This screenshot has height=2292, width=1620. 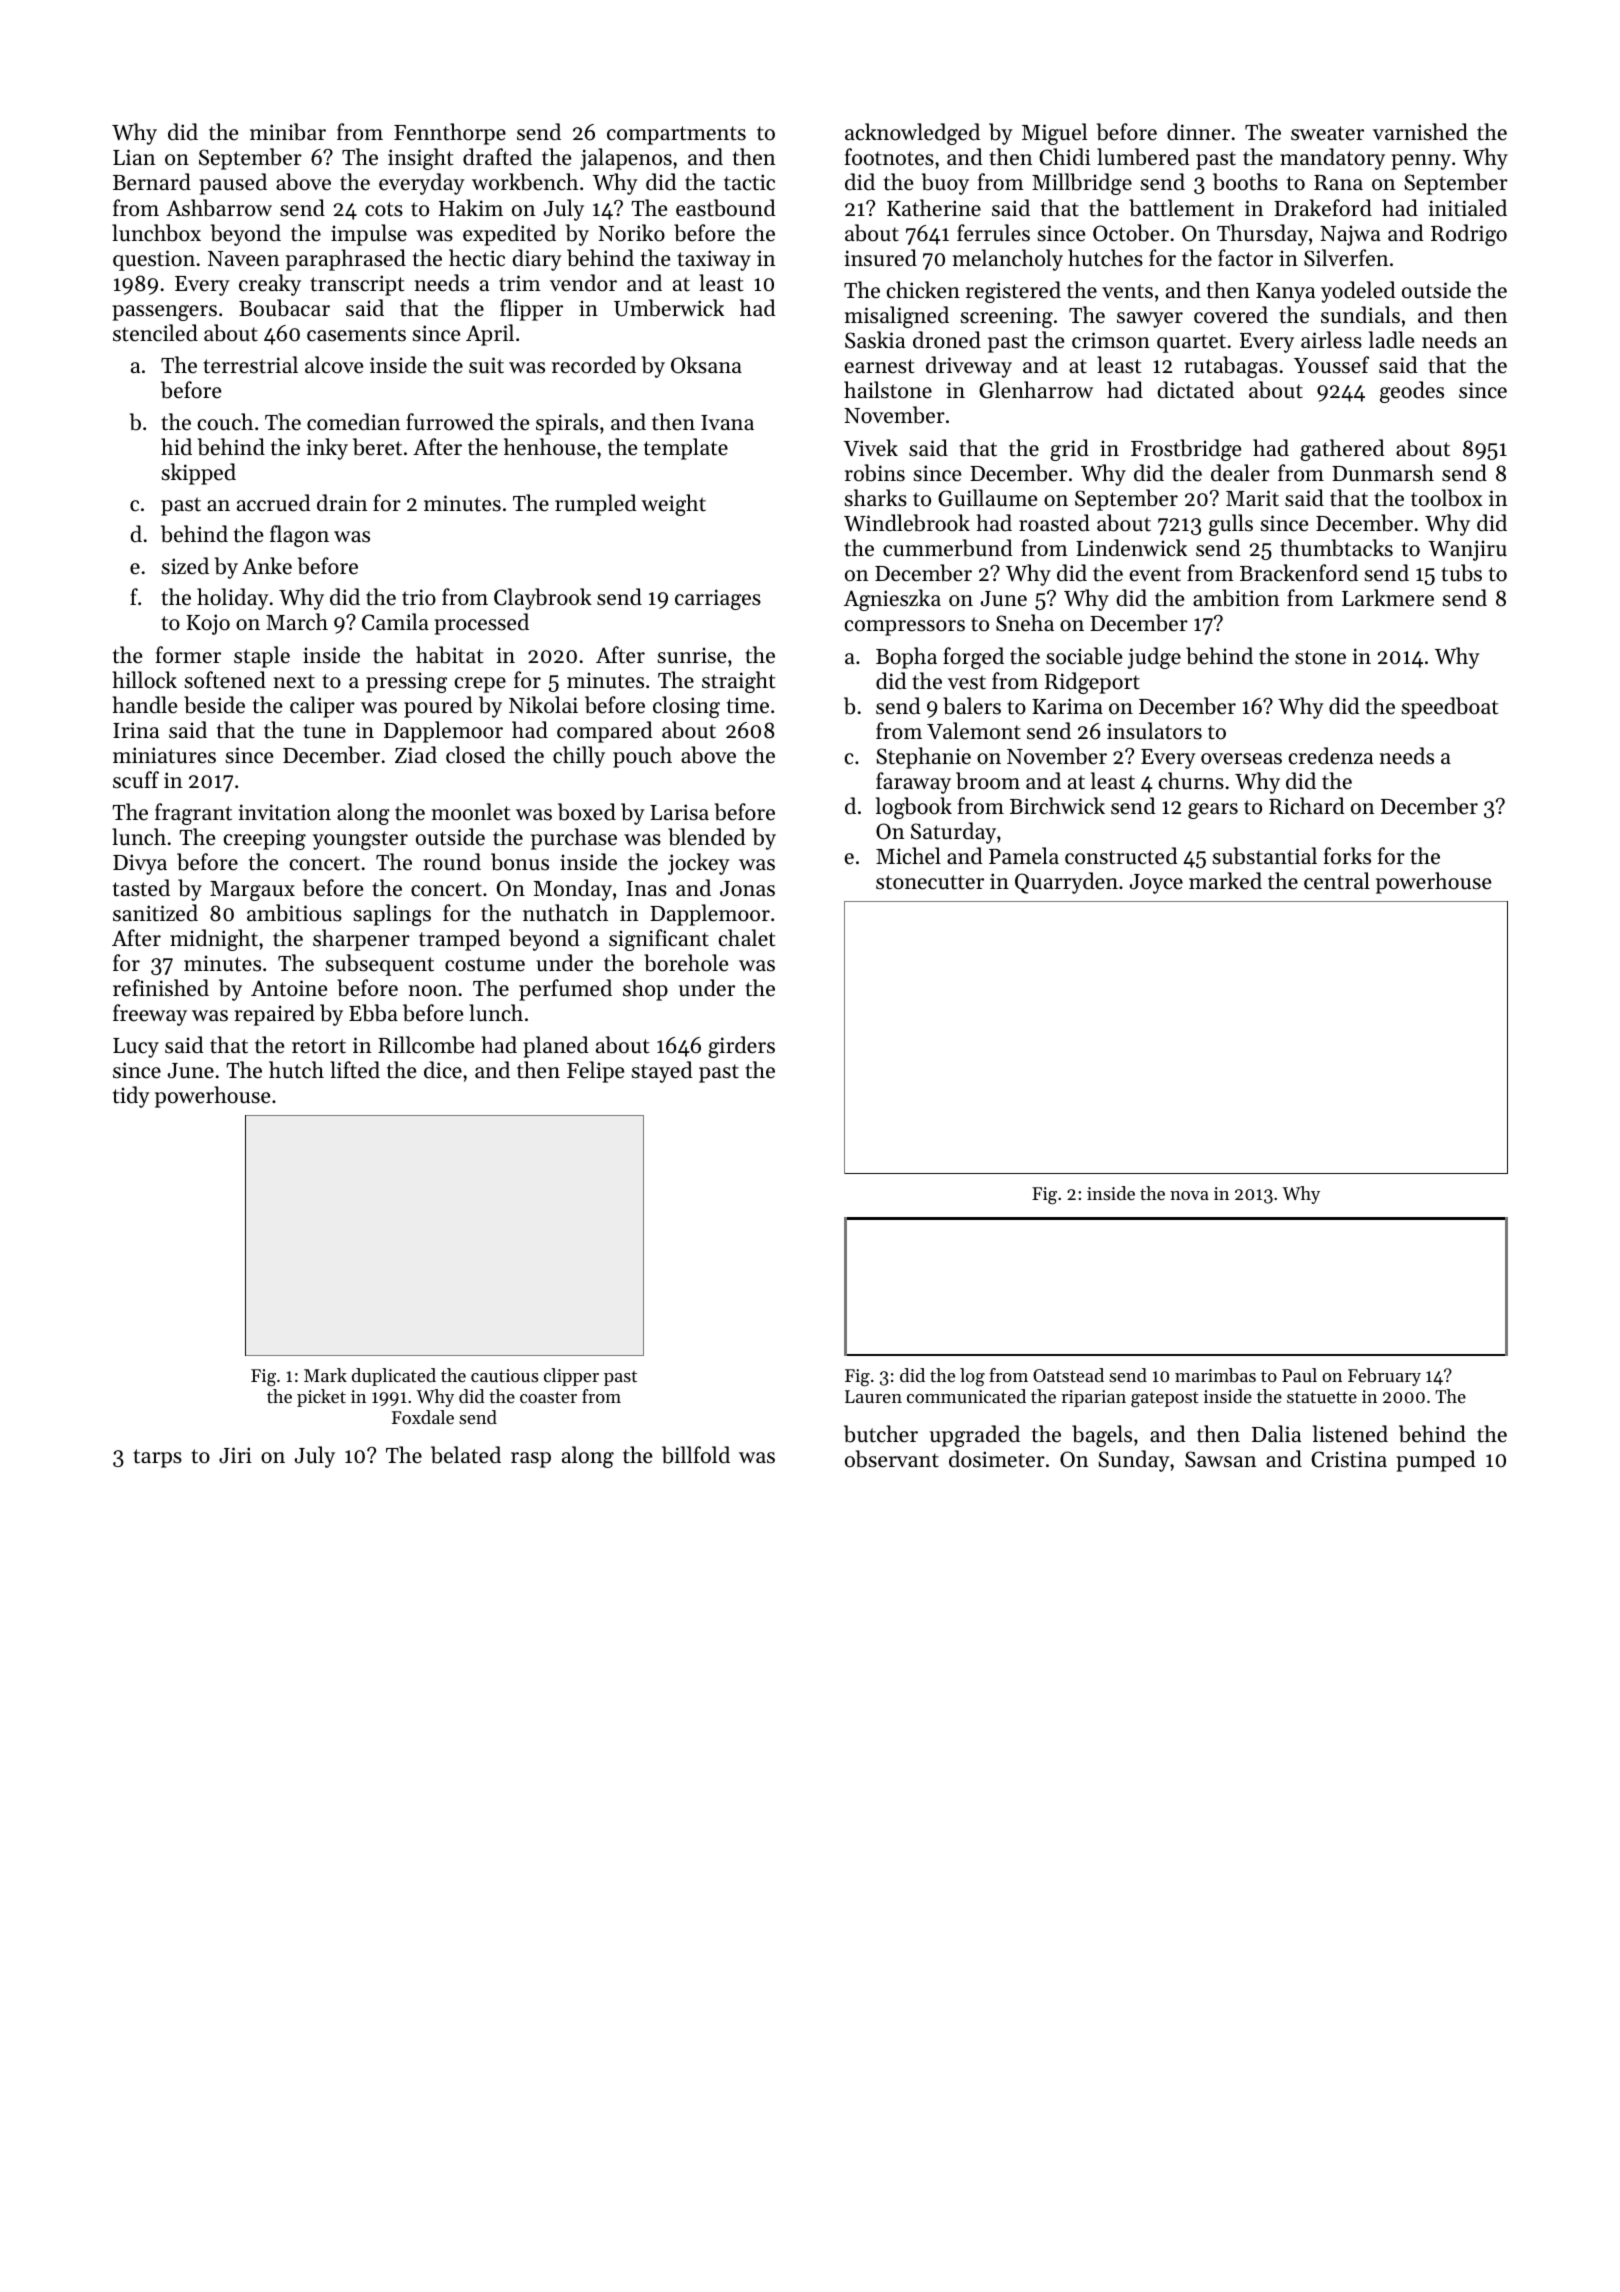 What do you see at coordinates (438, 707) in the screenshot?
I see `poured` at bounding box center [438, 707].
